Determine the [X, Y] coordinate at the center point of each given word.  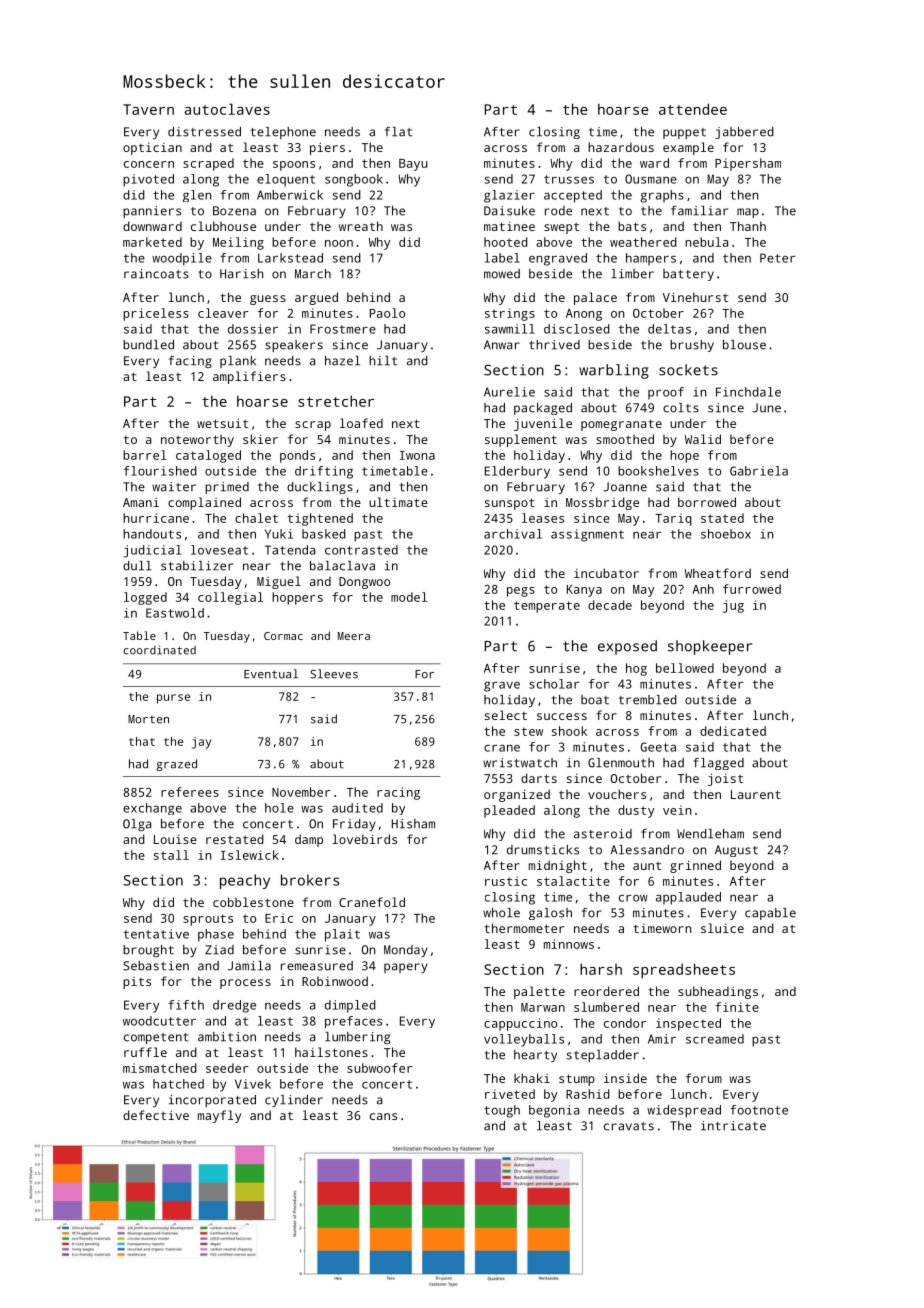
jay [201, 743]
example [688, 148]
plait [342, 935]
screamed [715, 1039]
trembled [648, 700]
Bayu [413, 165]
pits [137, 983]
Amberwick [290, 195]
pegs [521, 592]
